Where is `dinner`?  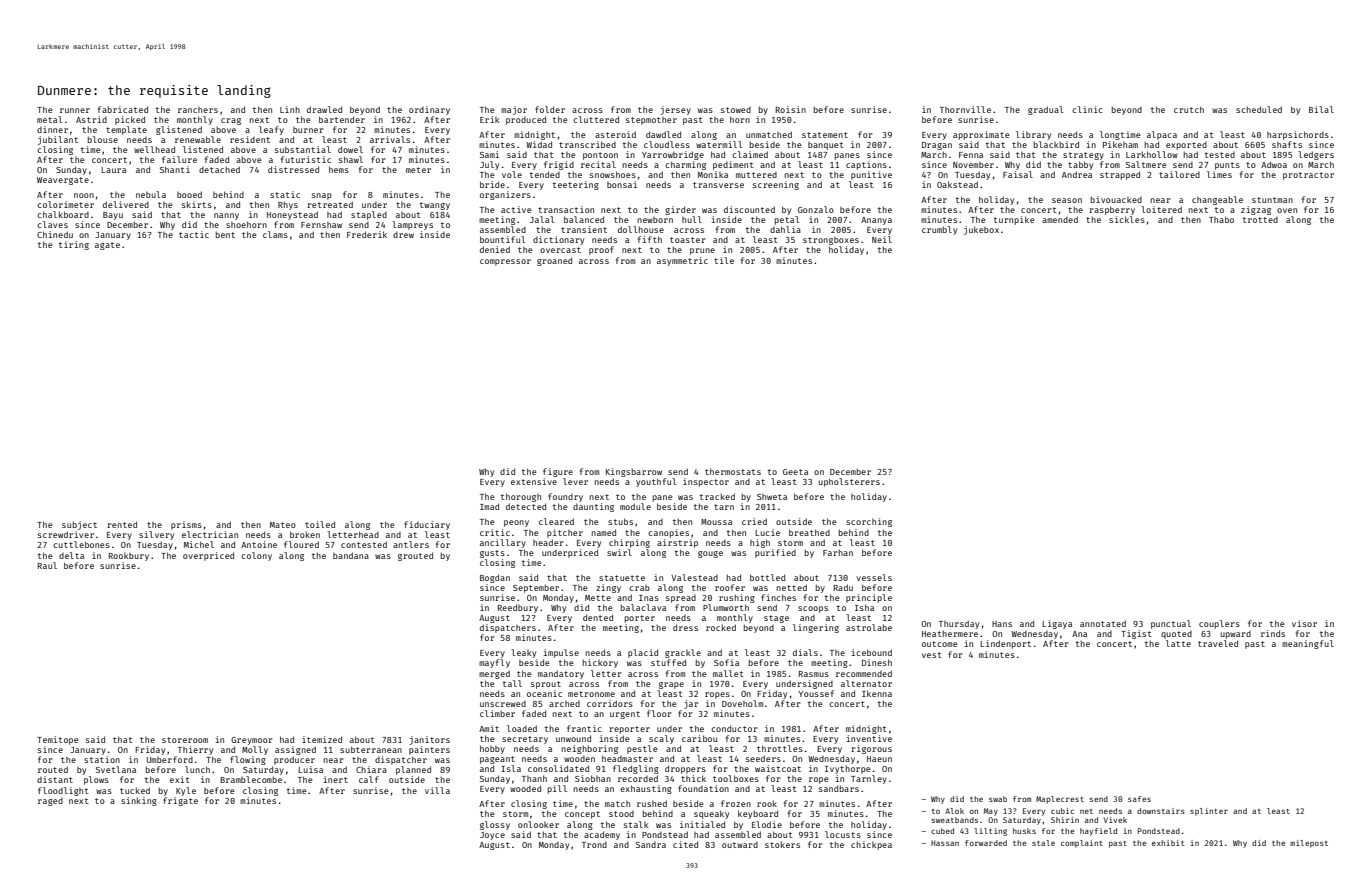 dinner is located at coordinates (52, 129).
